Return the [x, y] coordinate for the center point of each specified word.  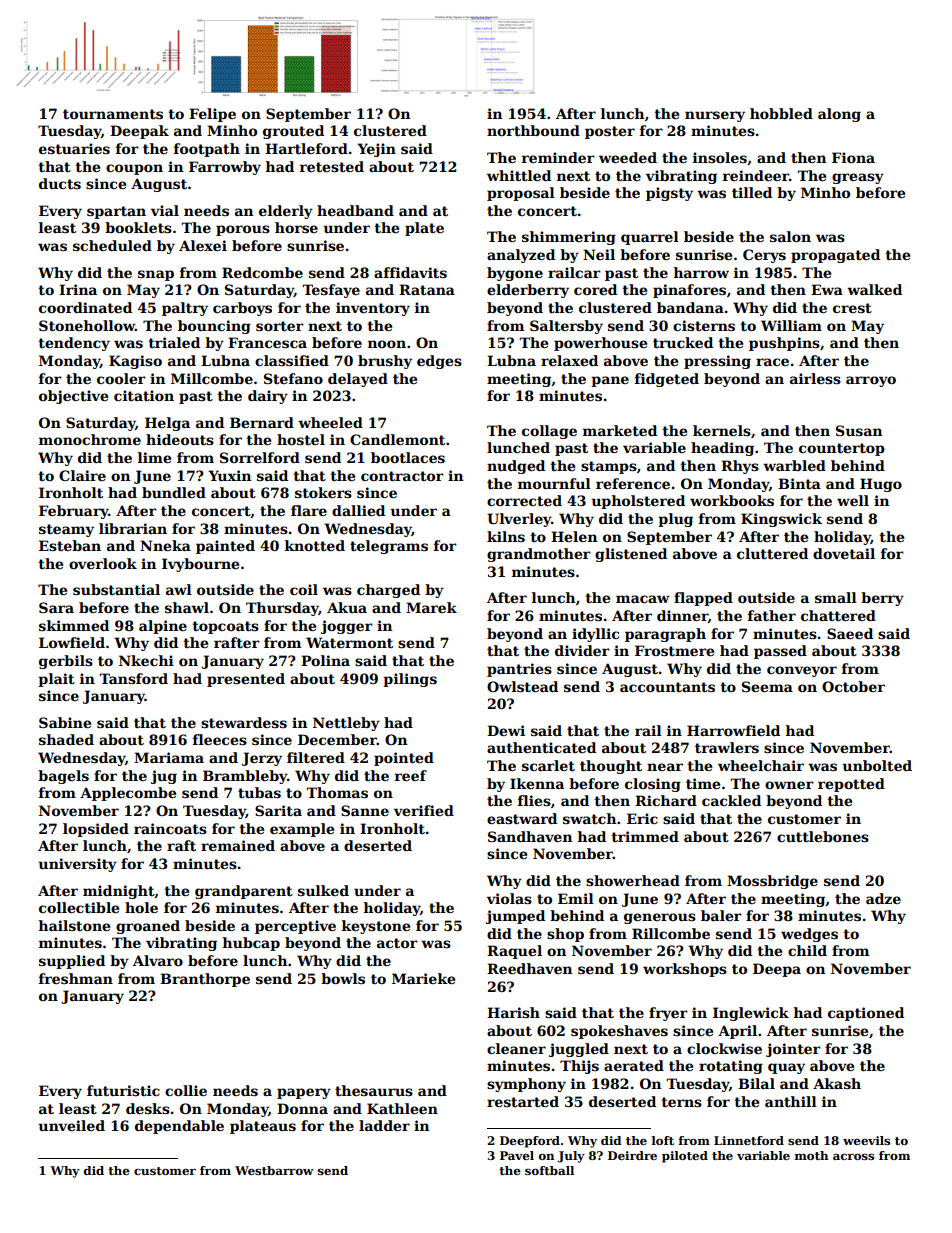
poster [610, 132]
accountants [667, 687]
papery [304, 1093]
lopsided [96, 830]
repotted [851, 785]
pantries [519, 670]
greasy [858, 178]
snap [156, 275]
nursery [715, 116]
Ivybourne [200, 565]
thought [611, 767]
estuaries [74, 148]
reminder [558, 157]
